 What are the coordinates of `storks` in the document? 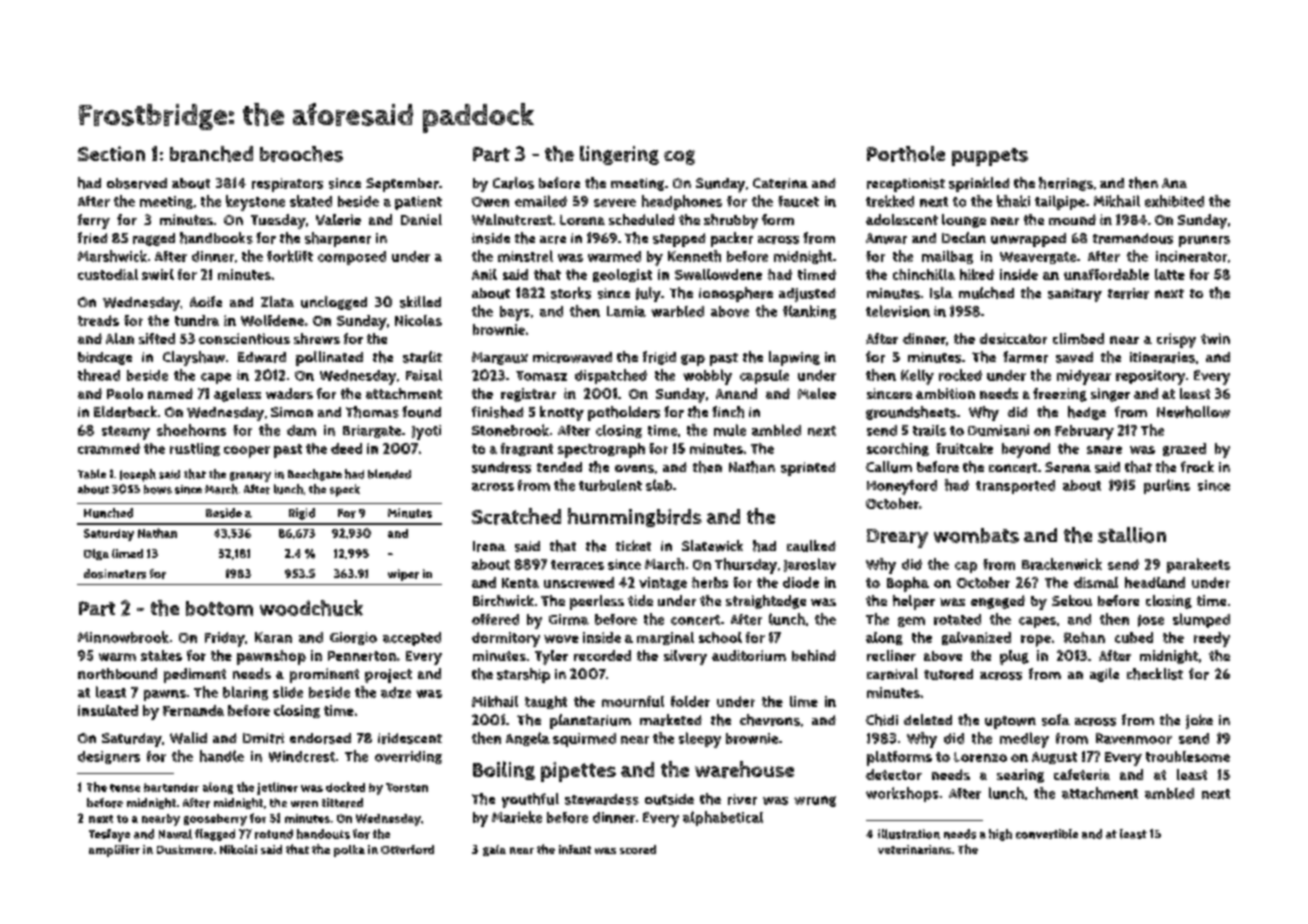 It's located at (571, 293).
